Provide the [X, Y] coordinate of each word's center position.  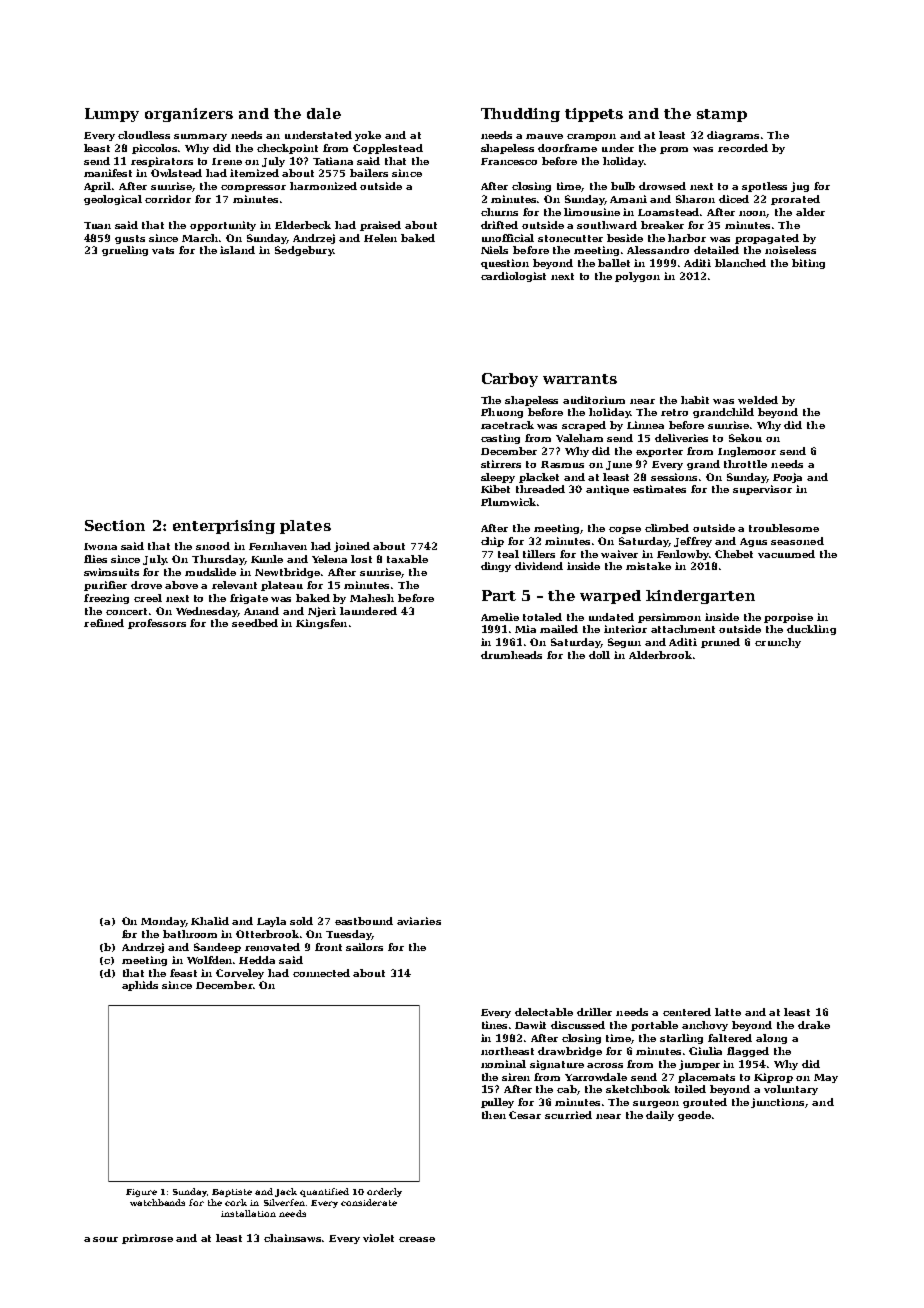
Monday [163, 922]
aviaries [419, 921]
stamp [722, 115]
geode [694, 1116]
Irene [227, 161]
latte [728, 1012]
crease [417, 1239]
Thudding [520, 115]
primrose [147, 1239]
